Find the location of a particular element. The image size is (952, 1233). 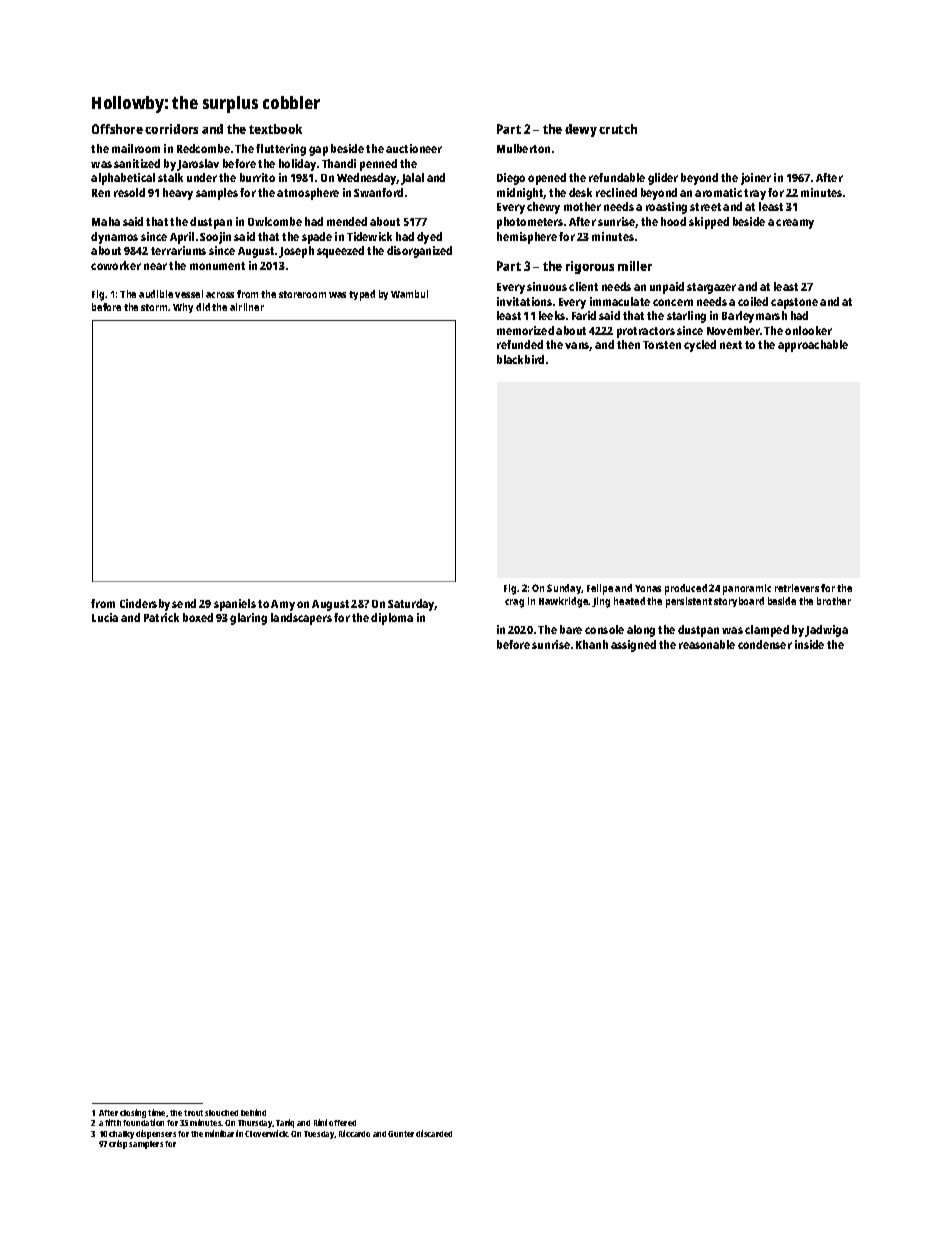

textbook is located at coordinates (275, 129).
